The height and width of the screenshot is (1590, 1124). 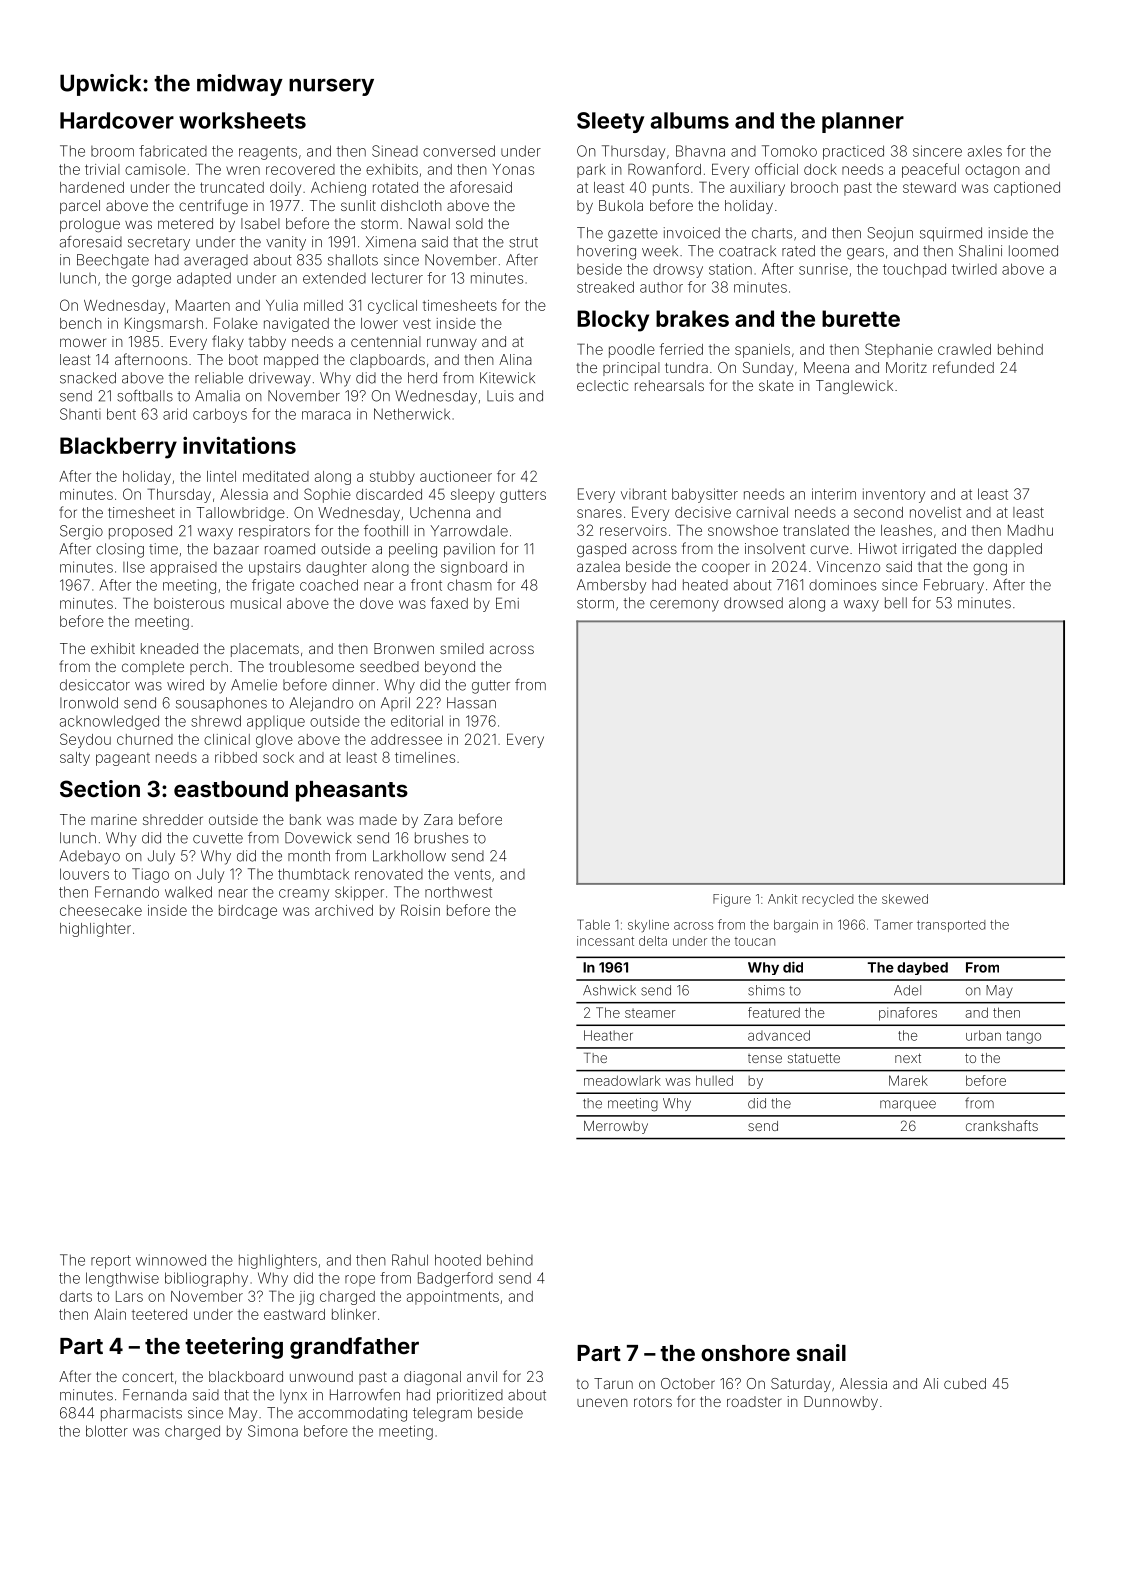 I want to click on archived, so click(x=344, y=910).
